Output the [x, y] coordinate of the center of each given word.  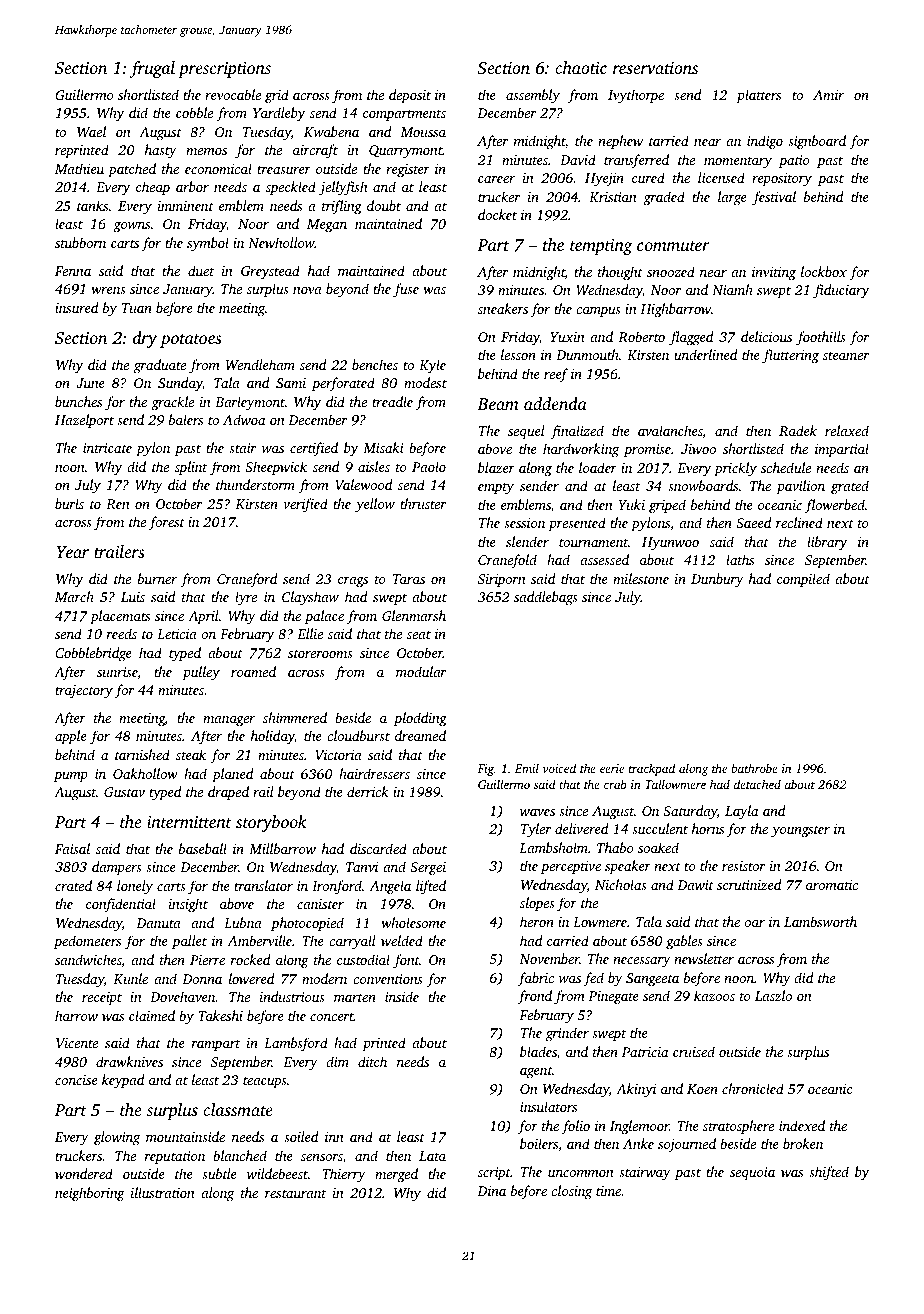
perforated [343, 384]
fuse [406, 290]
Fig [486, 770]
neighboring [90, 1194]
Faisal [72, 848]
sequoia [752, 1173]
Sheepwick [276, 468]
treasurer [284, 170]
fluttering [790, 356]
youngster [800, 831]
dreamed [420, 735]
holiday [273, 737]
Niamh [732, 289]
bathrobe [754, 768]
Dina [491, 1191]
